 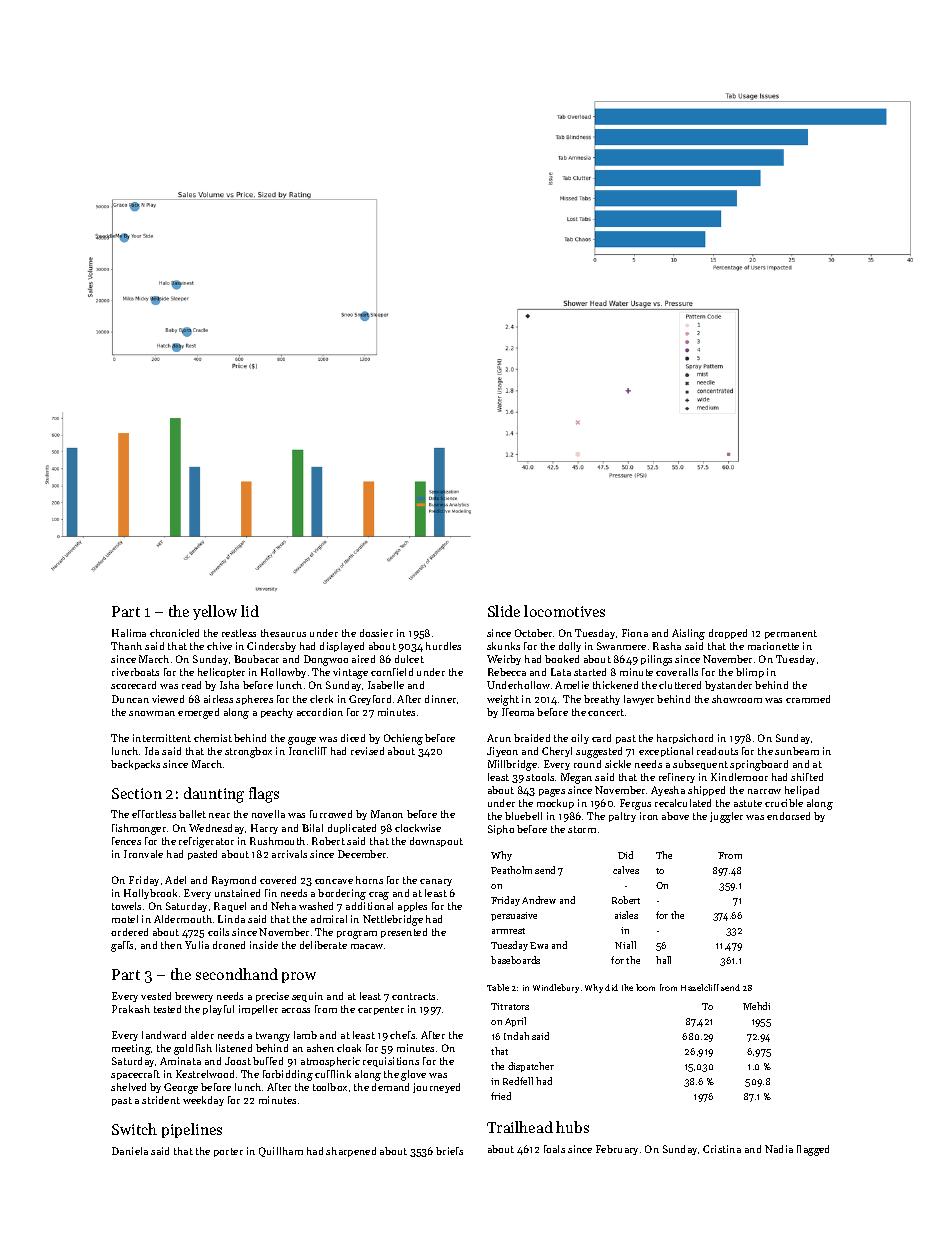 What do you see at coordinates (137, 793) in the document?
I see `Section` at bounding box center [137, 793].
